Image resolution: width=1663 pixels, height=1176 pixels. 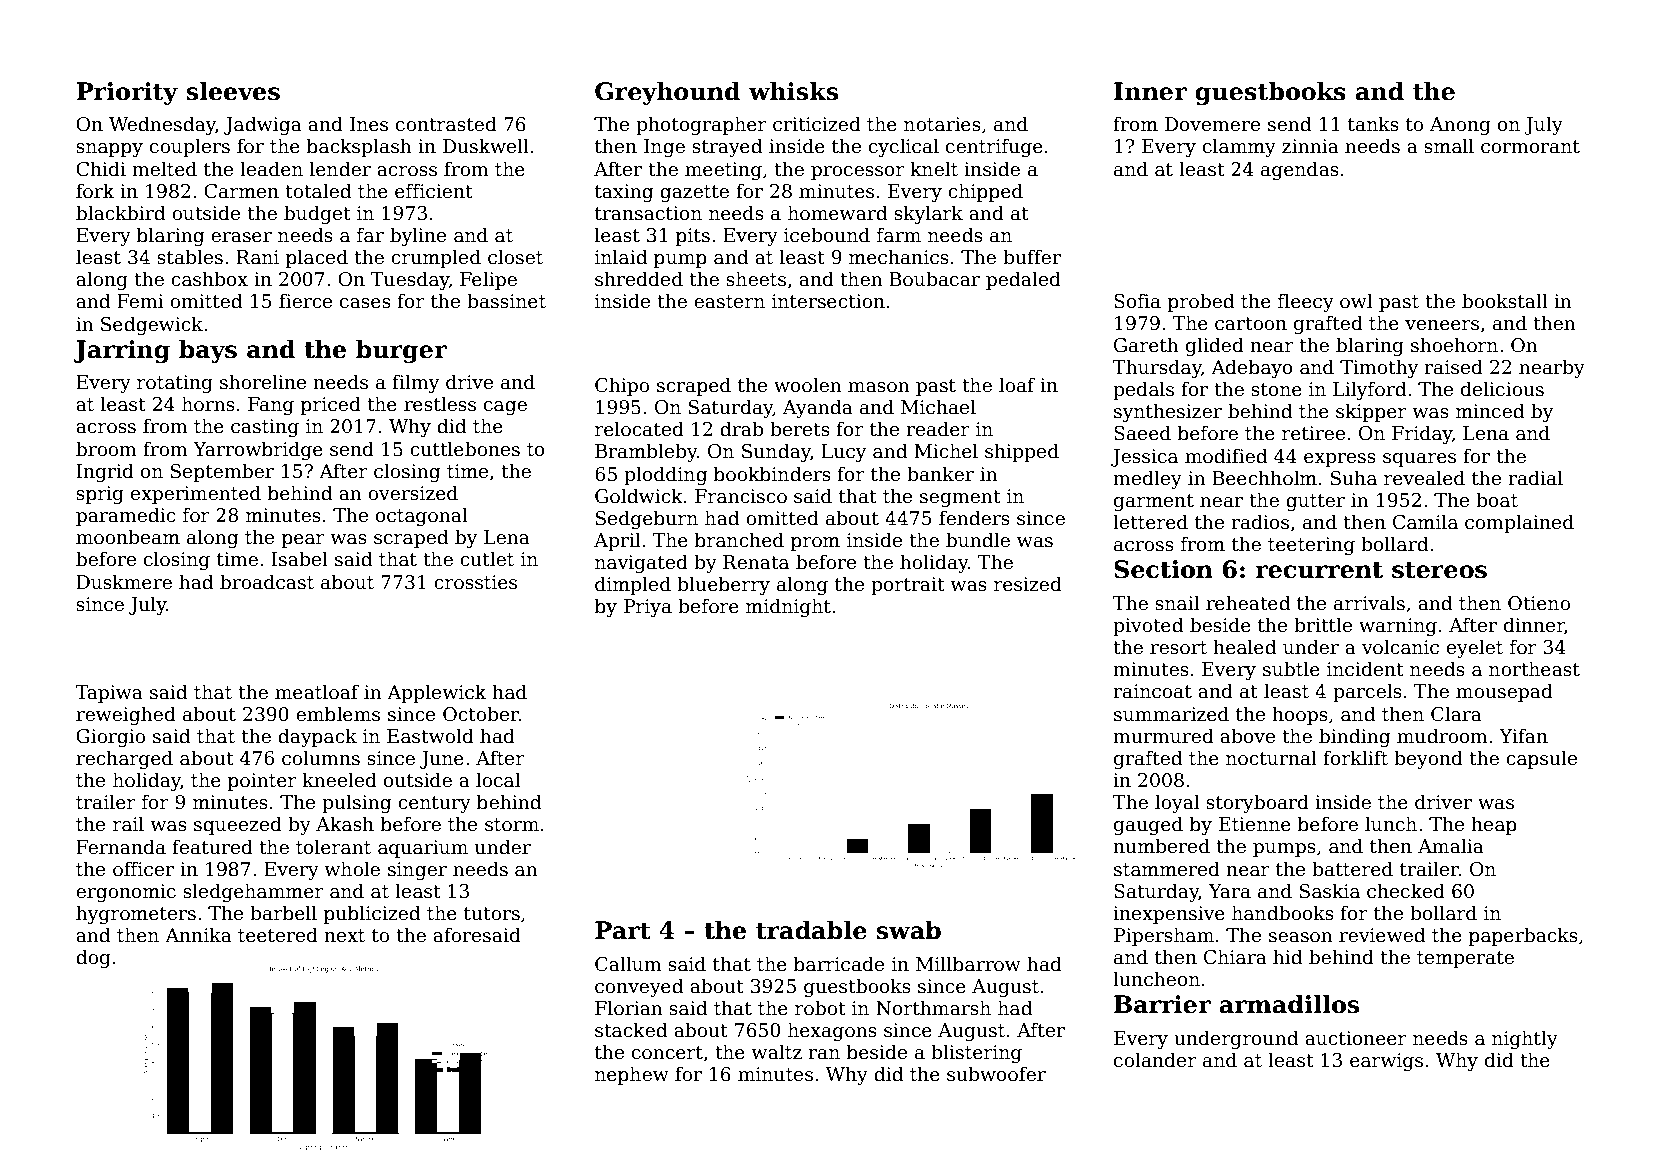 What do you see at coordinates (263, 125) in the page?
I see `Jadwiga` at bounding box center [263, 125].
